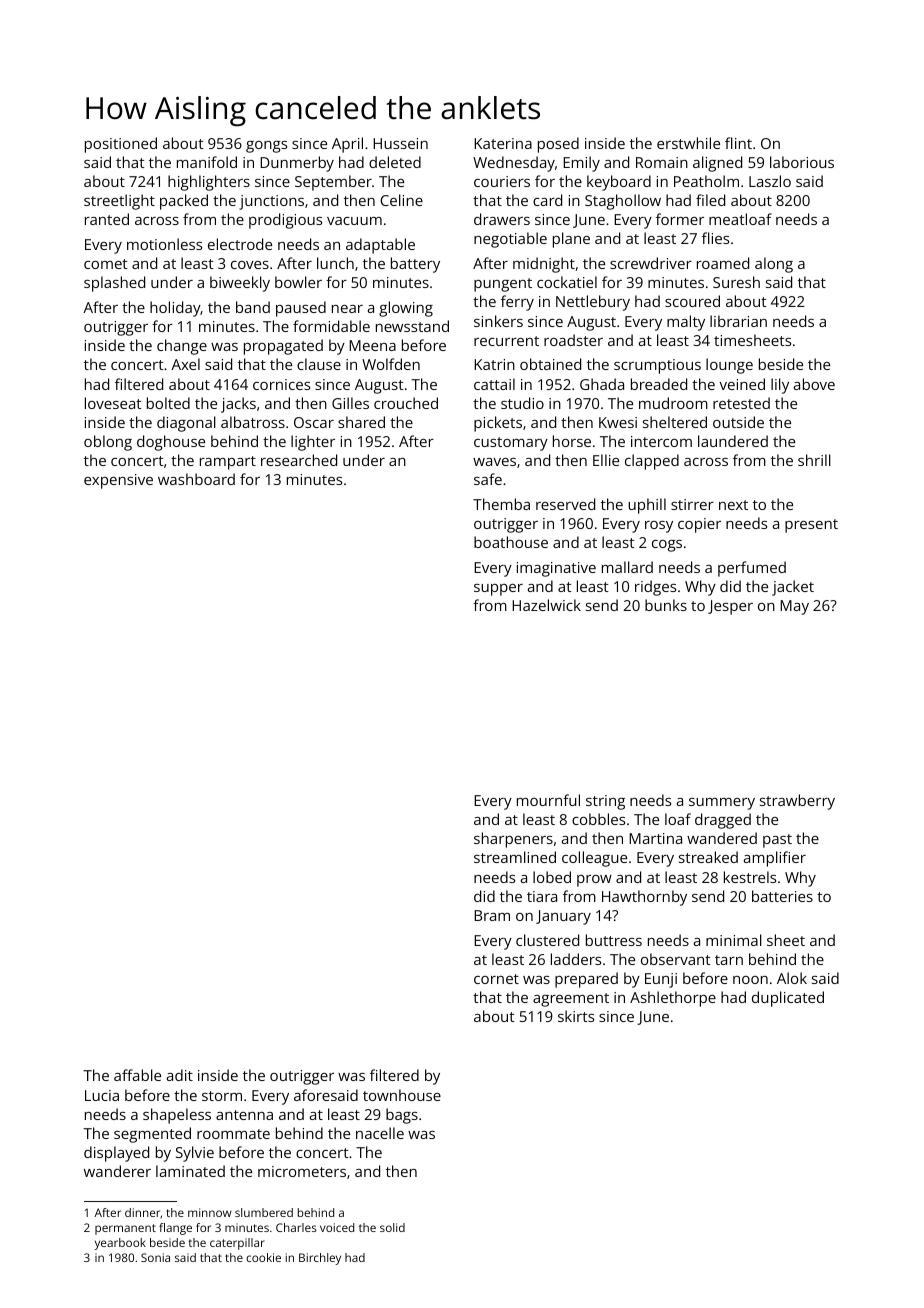 This screenshot has width=924, height=1308. I want to click on April, so click(347, 145).
